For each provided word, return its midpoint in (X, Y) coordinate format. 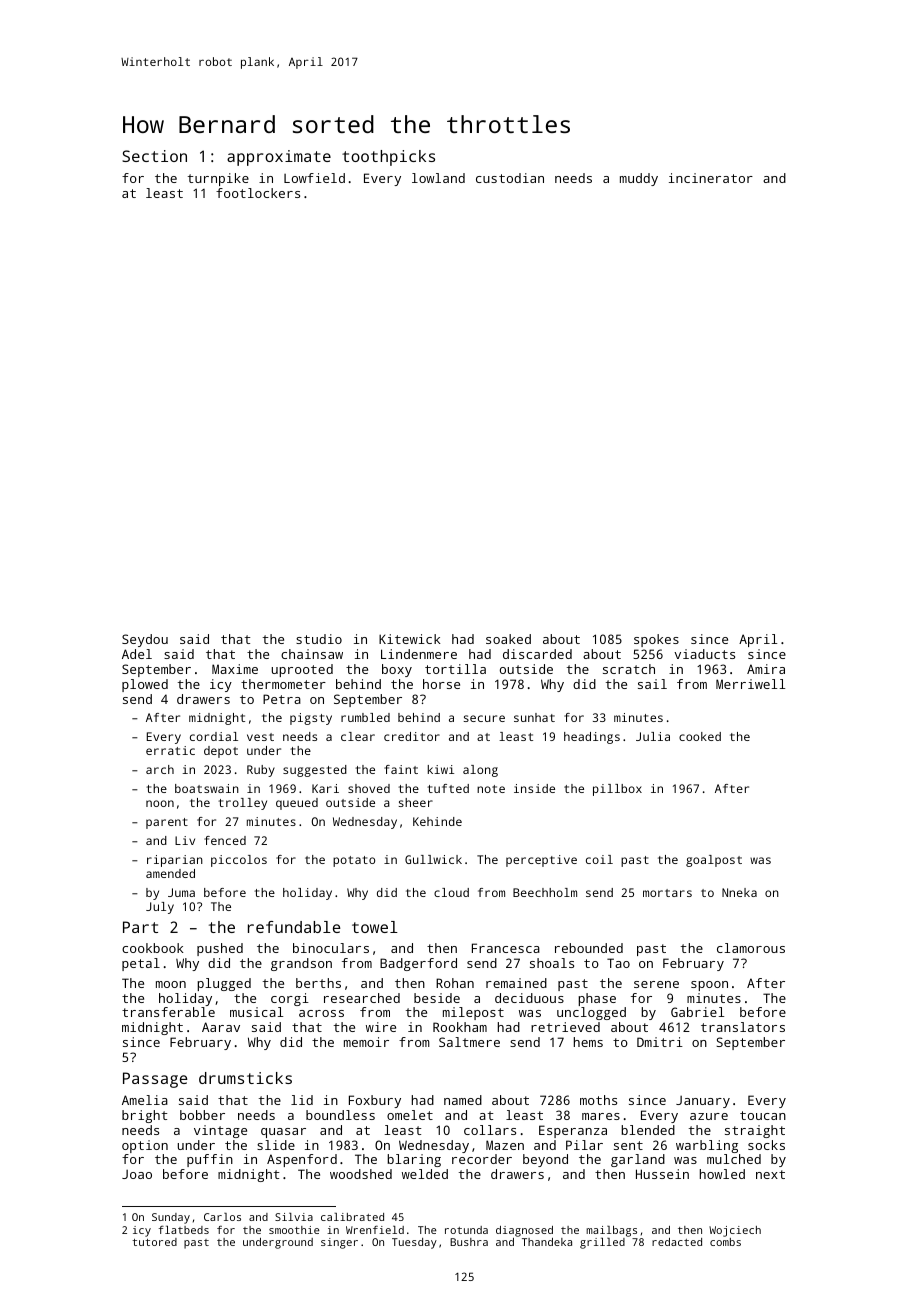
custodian (510, 178)
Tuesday (414, 1243)
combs (725, 1242)
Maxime (235, 669)
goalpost (714, 861)
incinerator (711, 178)
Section (154, 156)
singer (339, 1243)
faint (401, 769)
